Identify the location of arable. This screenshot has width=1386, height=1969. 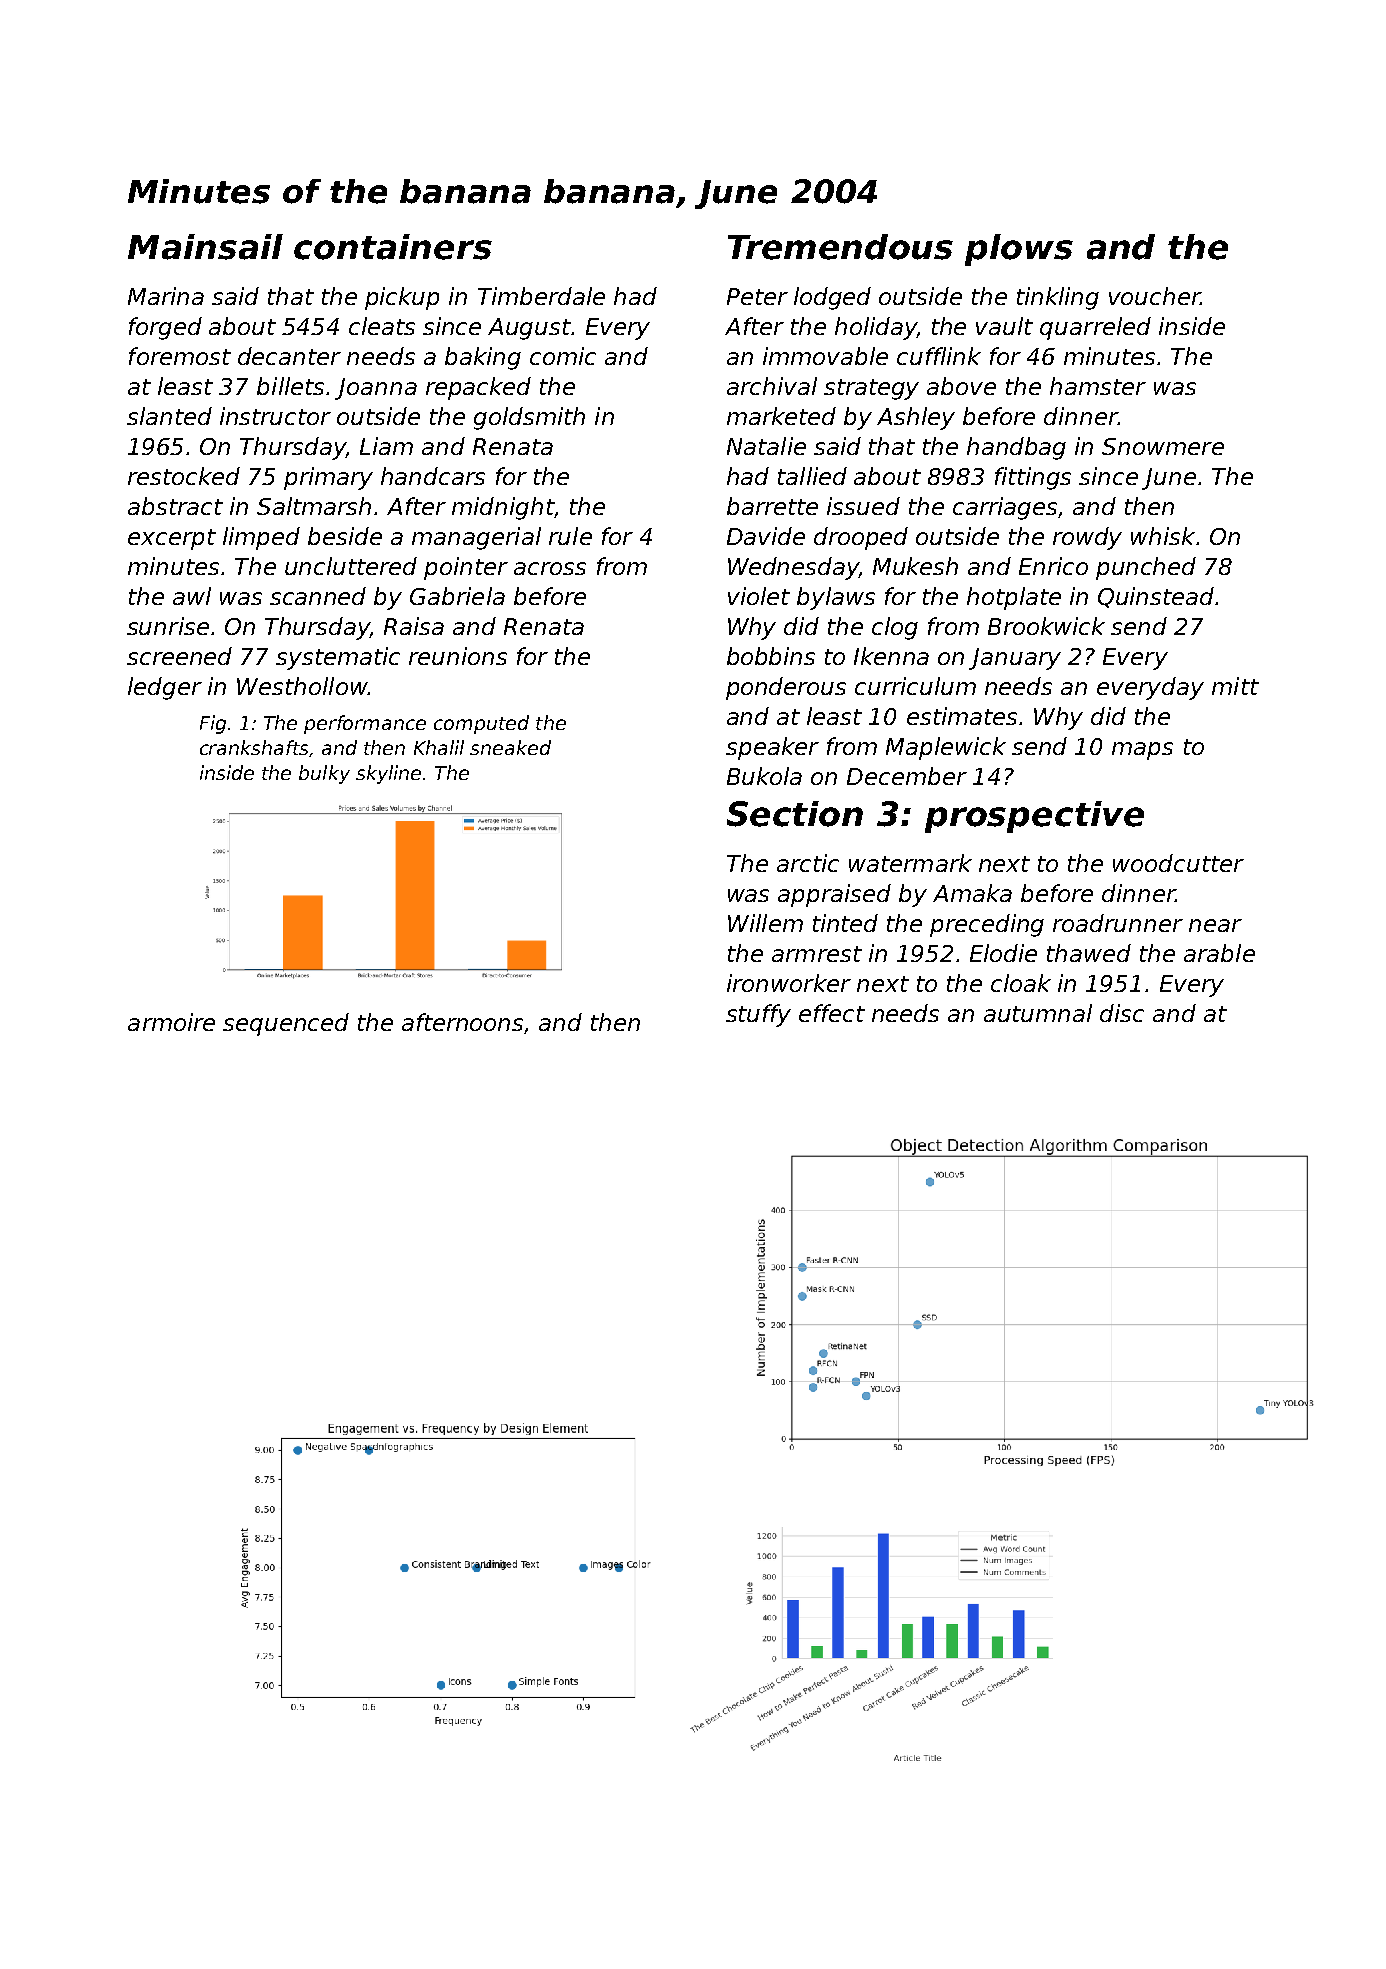
(1219, 953).
